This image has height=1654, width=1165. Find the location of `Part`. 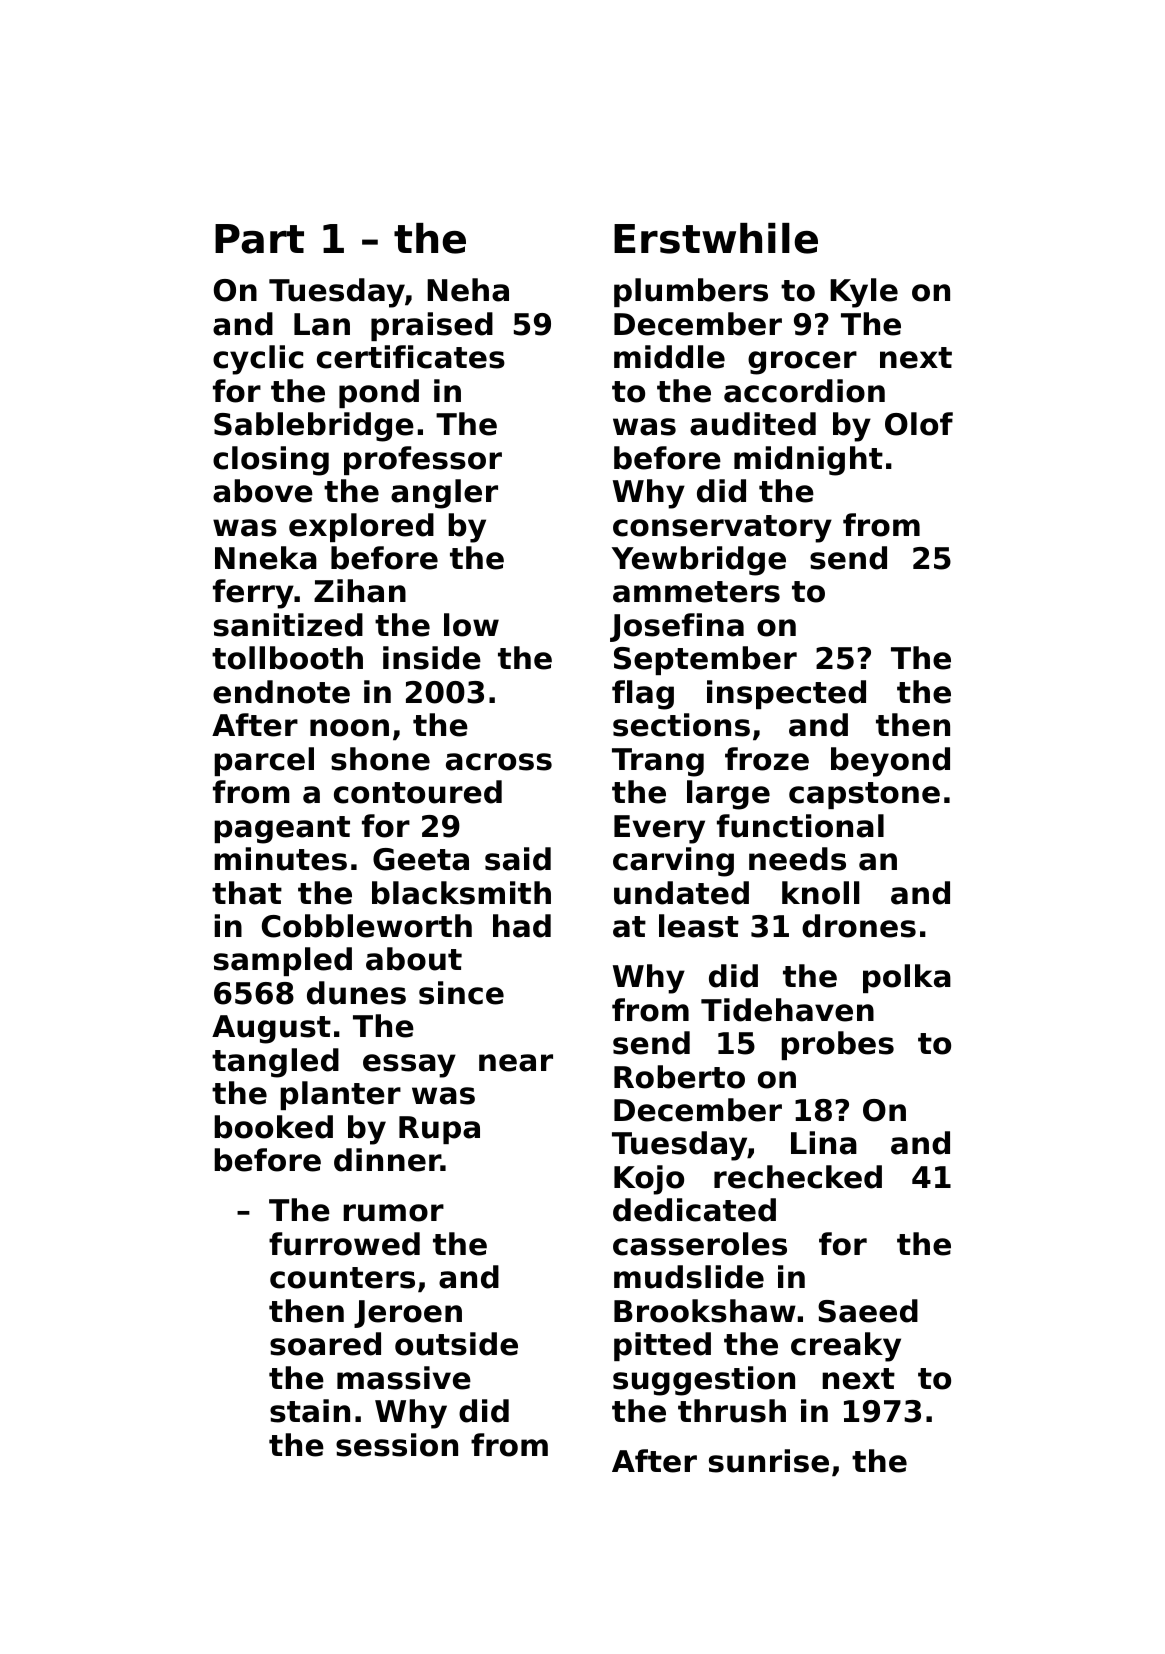

Part is located at coordinates (259, 239).
